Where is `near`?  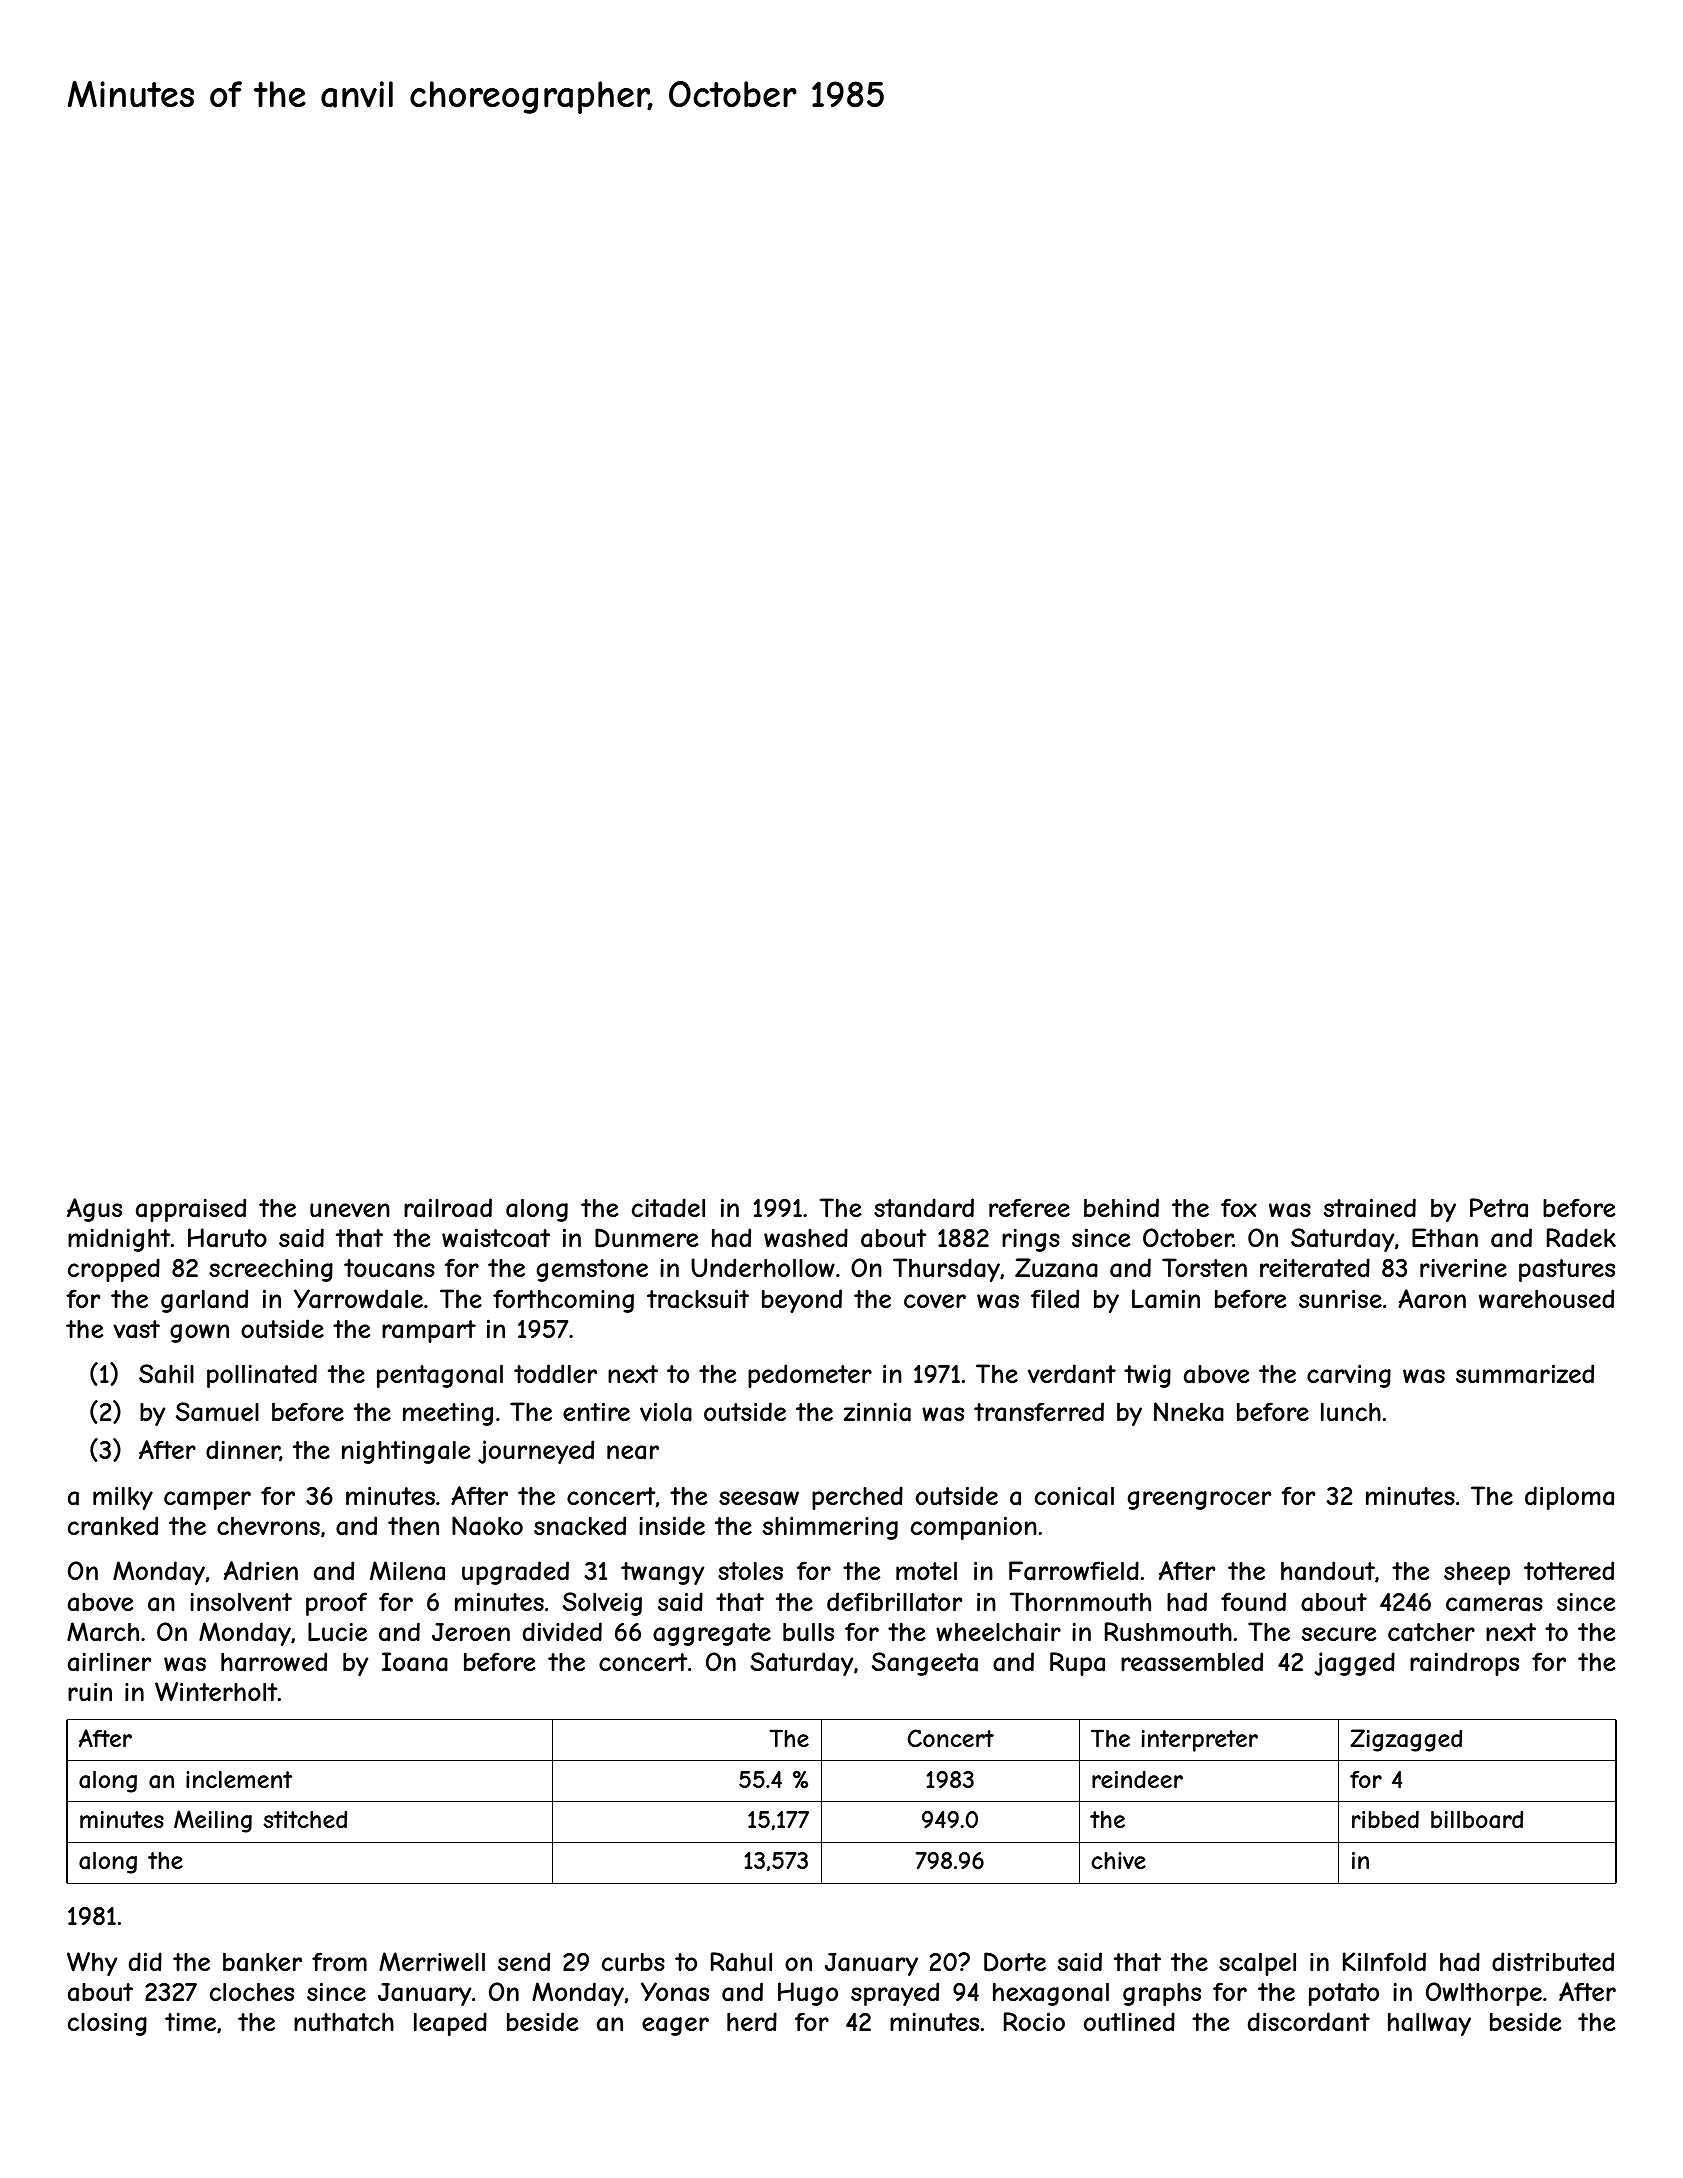
near is located at coordinates (633, 1452).
